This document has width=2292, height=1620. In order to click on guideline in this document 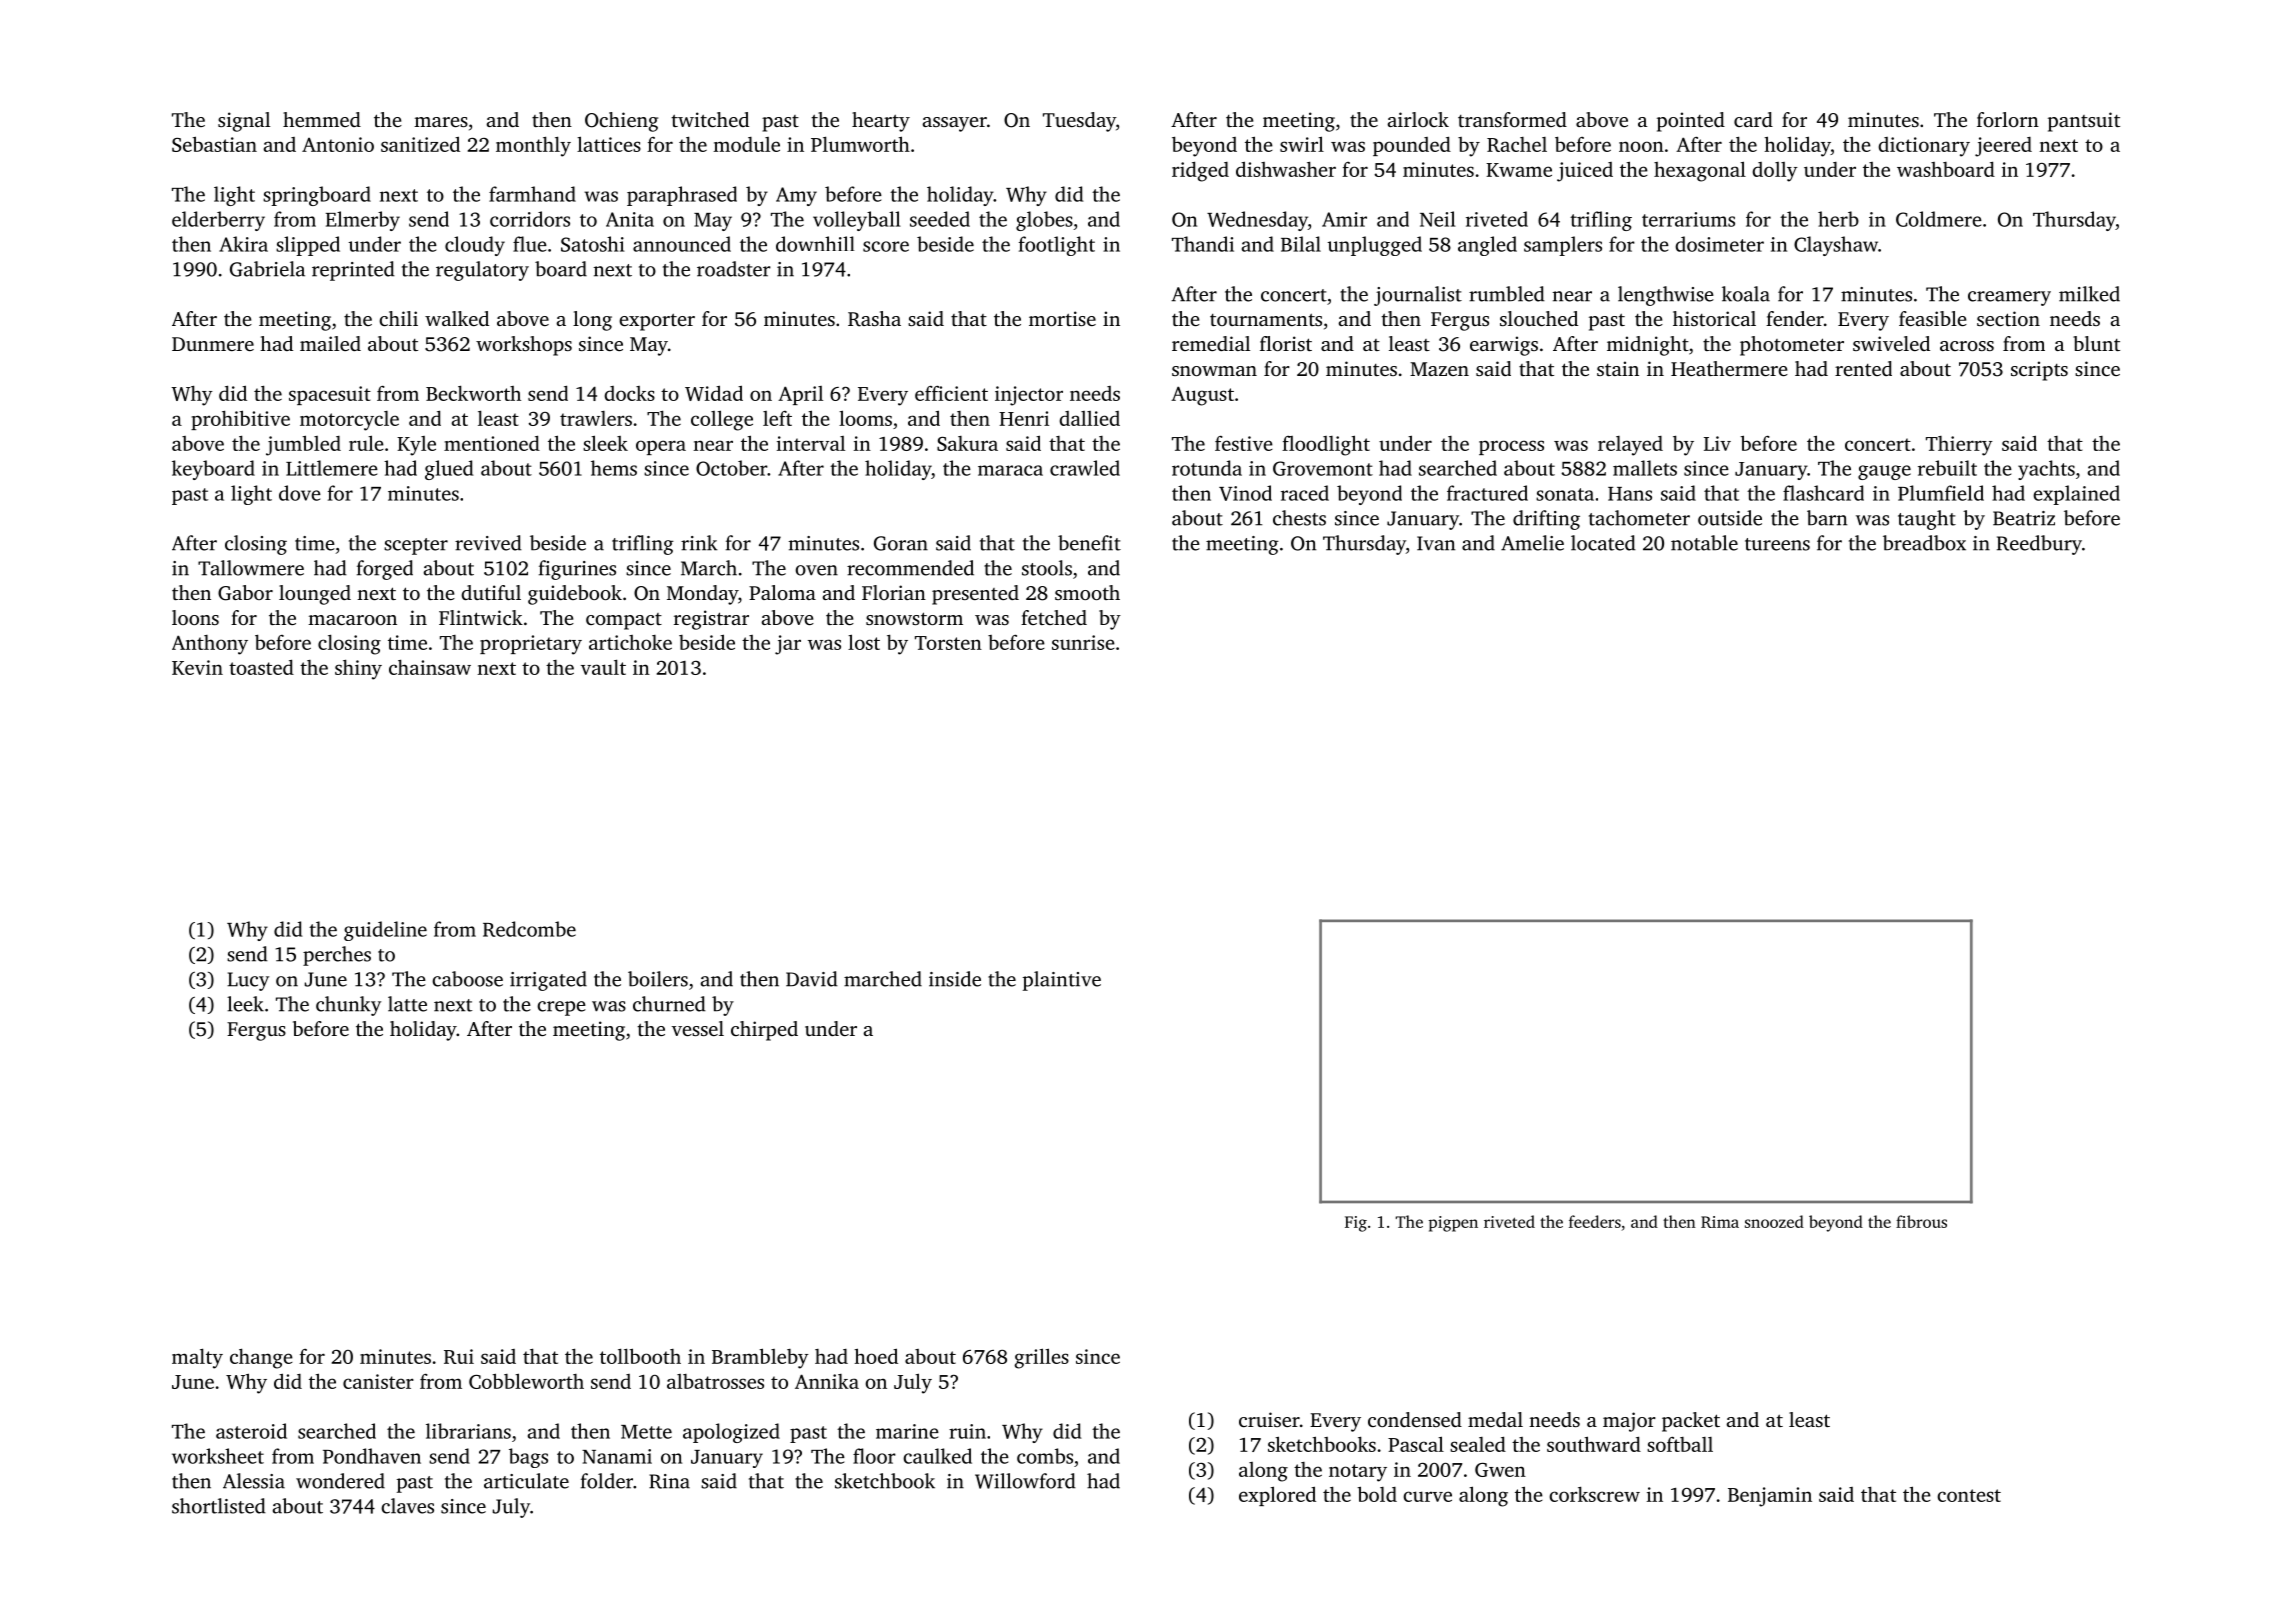, I will do `click(385, 931)`.
